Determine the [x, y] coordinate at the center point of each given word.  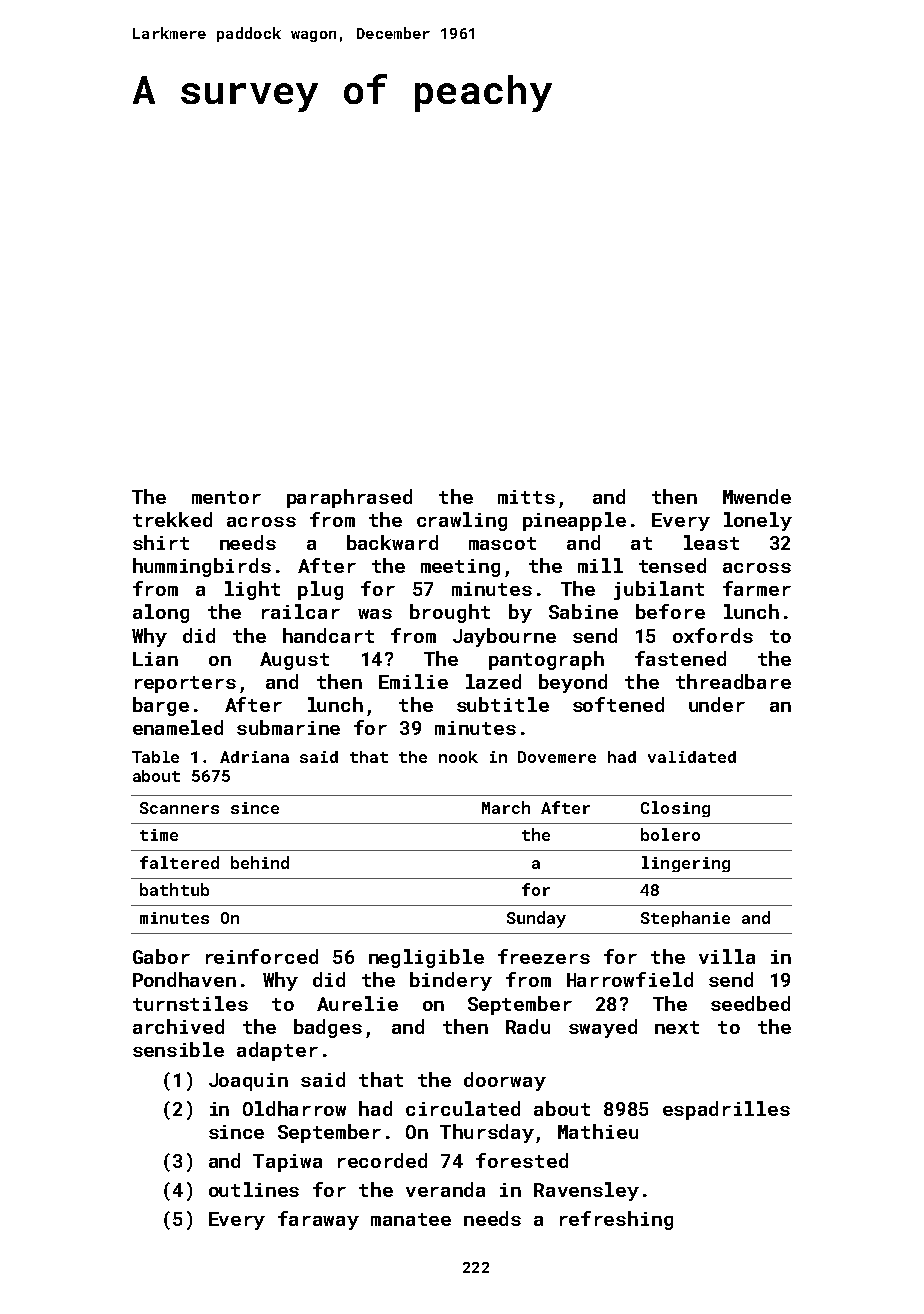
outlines [254, 1189]
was [375, 614]
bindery [451, 981]
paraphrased [349, 498]
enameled [178, 727]
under [717, 704]
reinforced [262, 956]
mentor [226, 497]
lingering [686, 864]
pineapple [574, 521]
